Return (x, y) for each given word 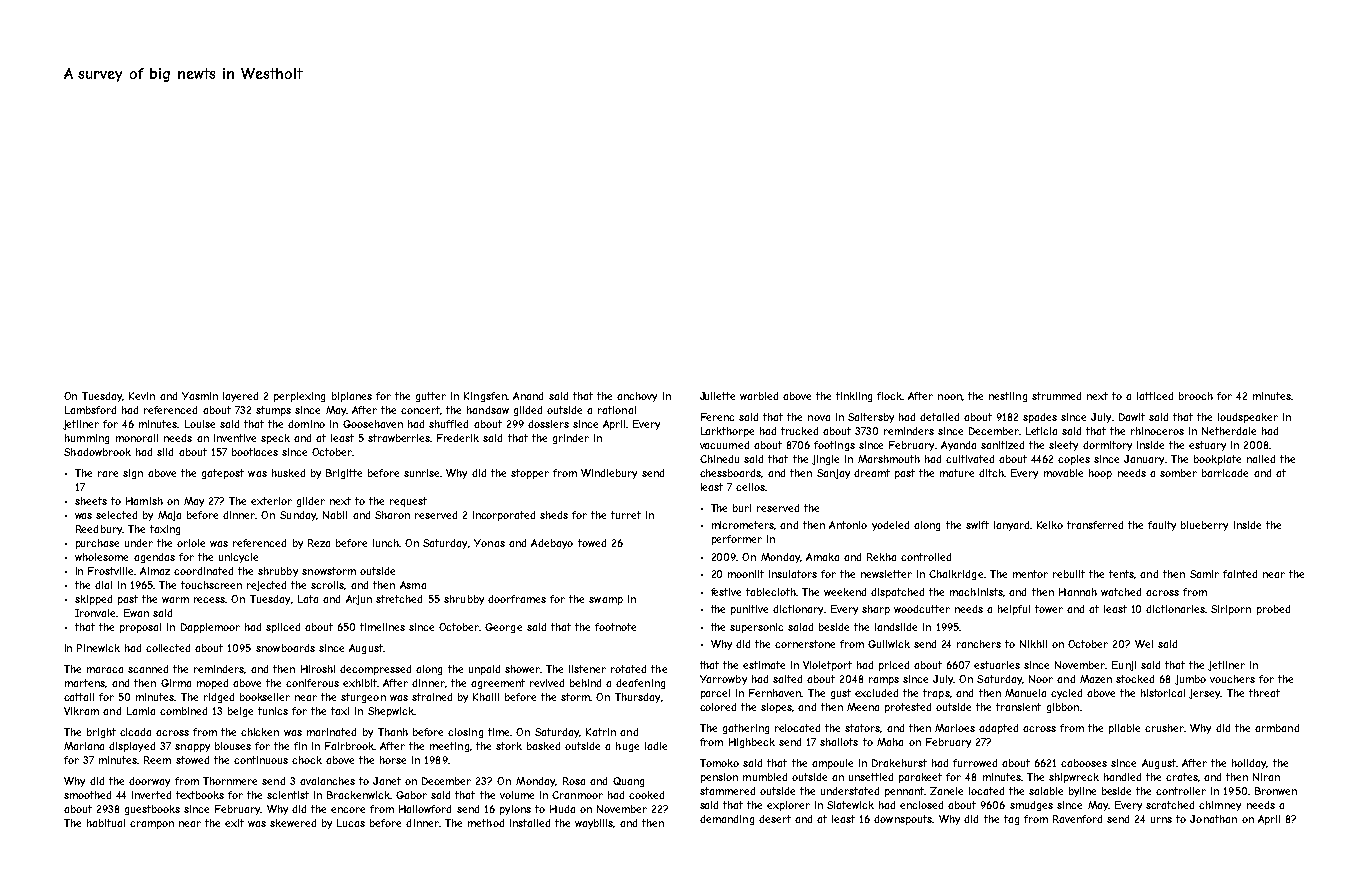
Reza (319, 543)
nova (819, 418)
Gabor (411, 795)
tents (1121, 574)
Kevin (142, 396)
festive (726, 592)
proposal (140, 628)
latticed (1155, 396)
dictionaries (1175, 609)
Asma (413, 585)
